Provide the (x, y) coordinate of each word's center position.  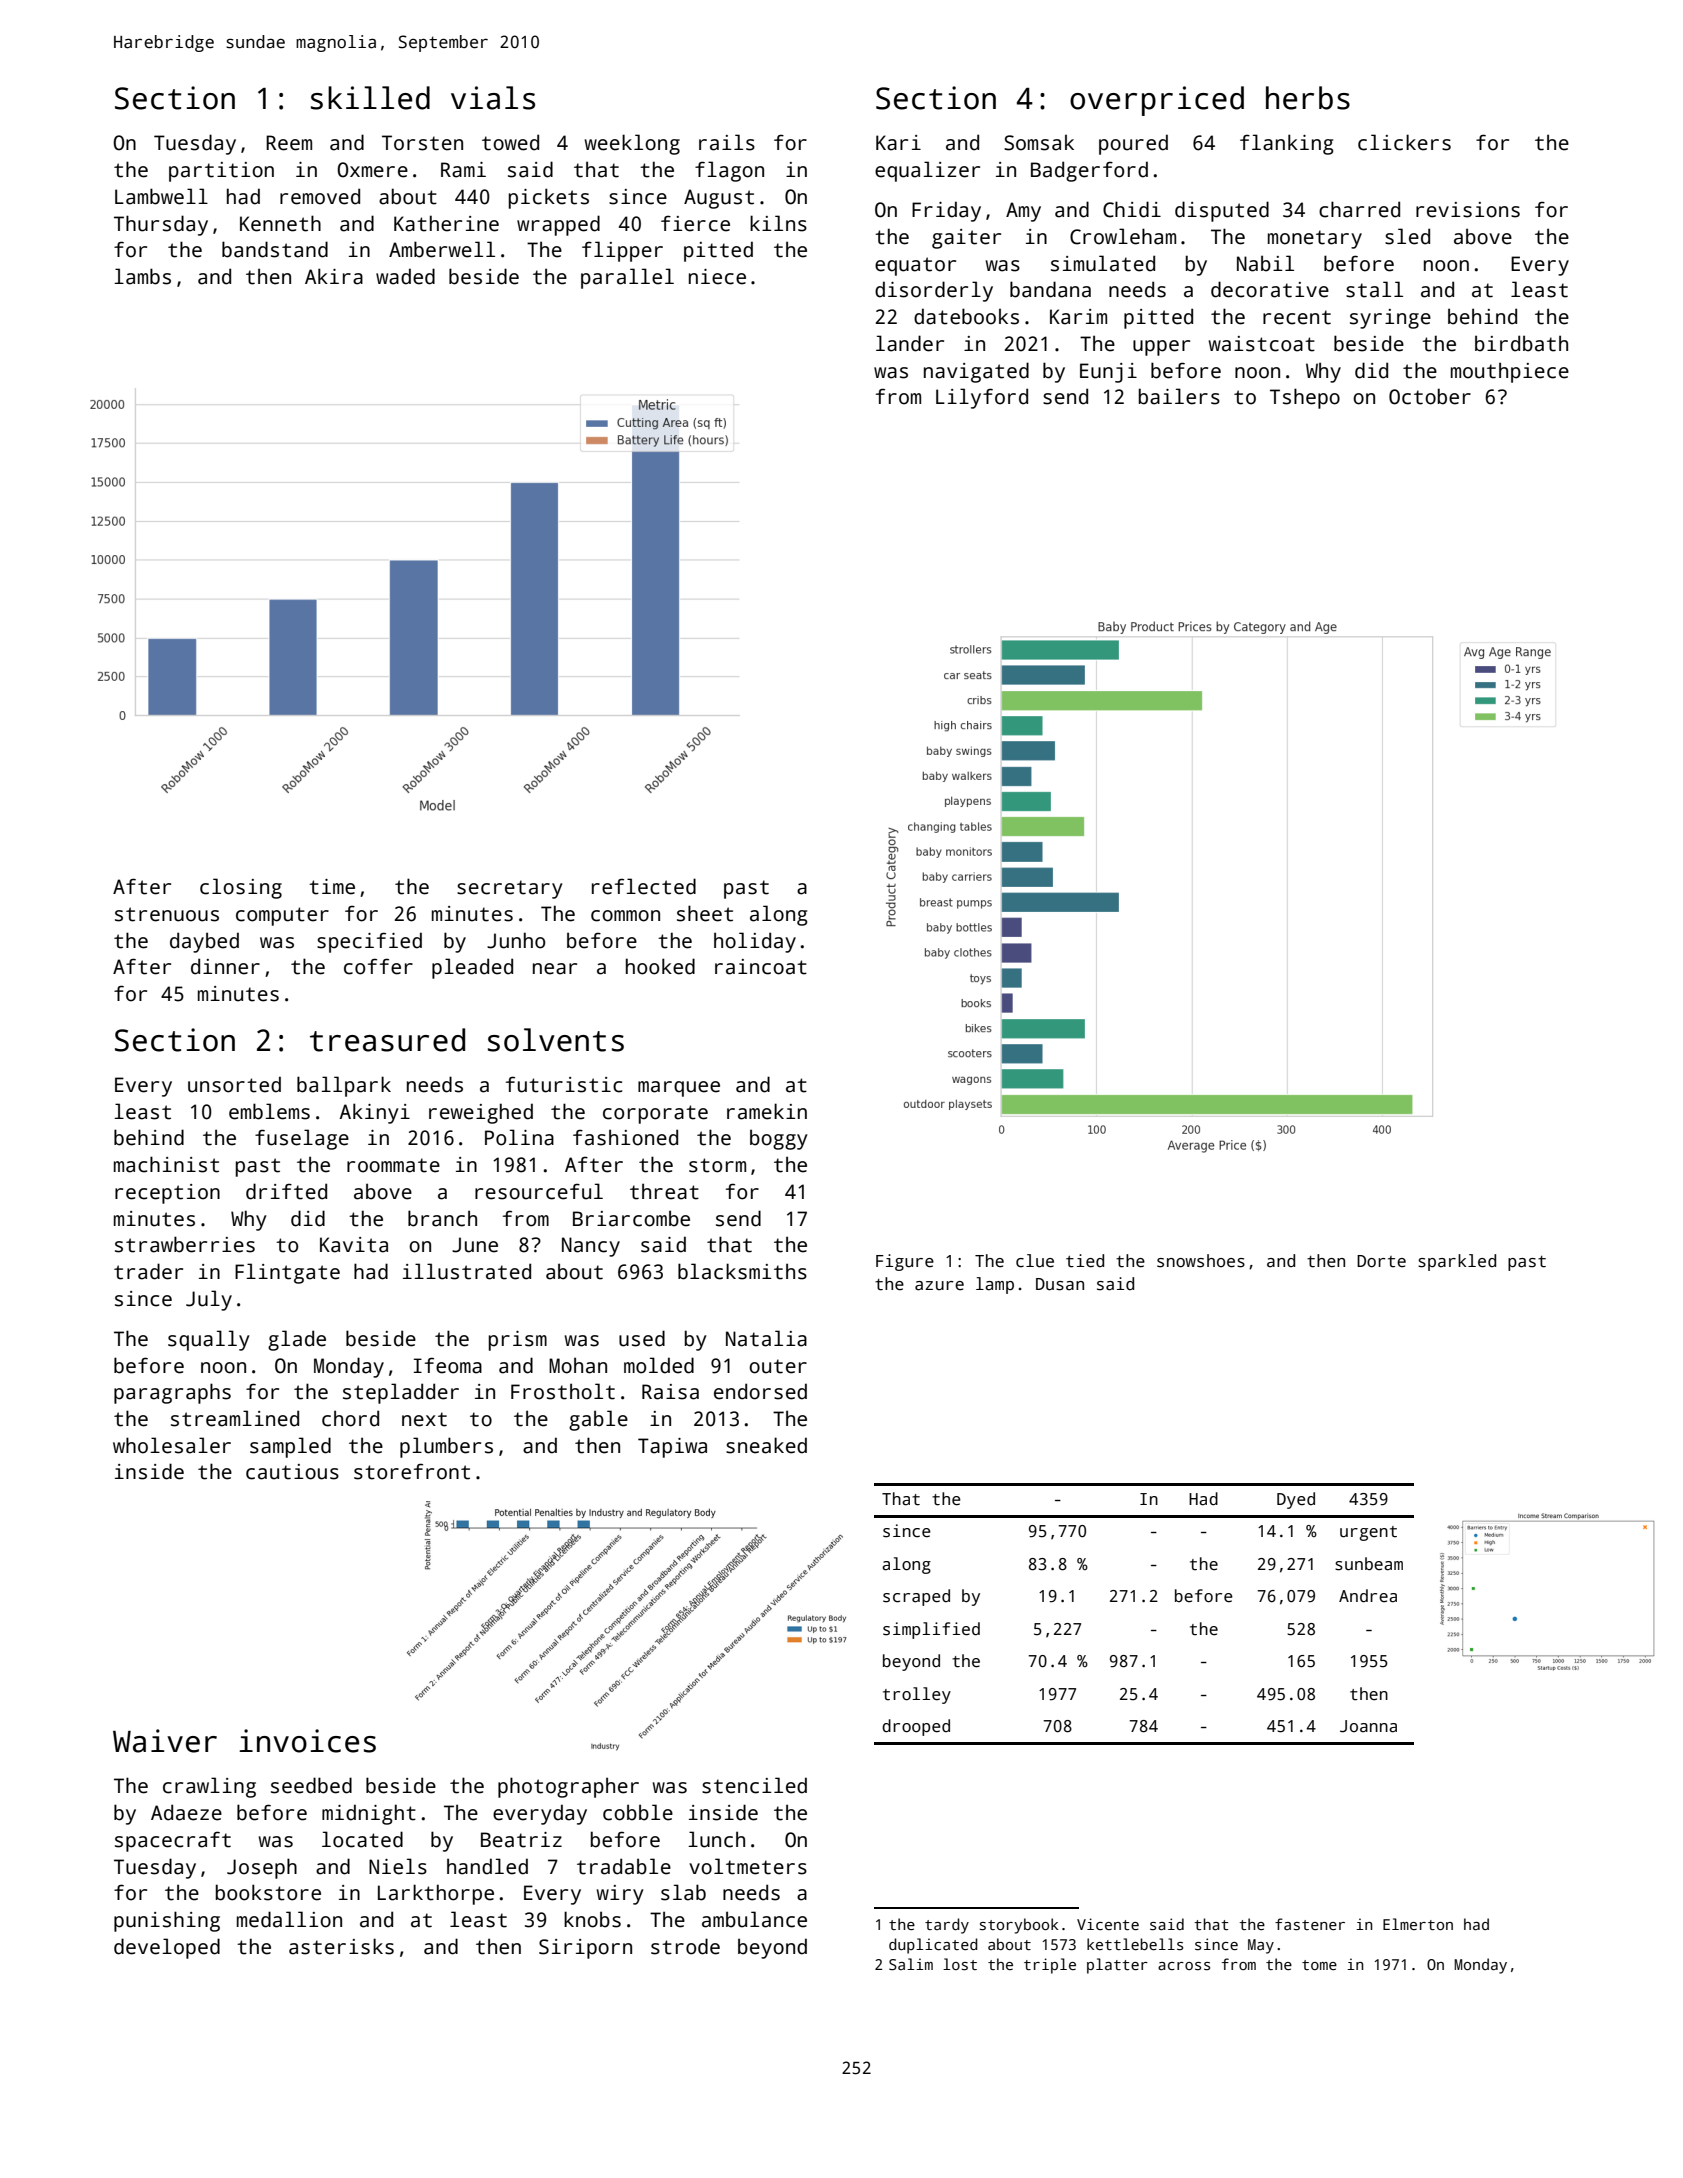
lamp (995, 1285)
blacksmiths (742, 1271)
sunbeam (1369, 1564)
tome (1319, 1965)
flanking (1286, 144)
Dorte (1381, 1261)
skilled (370, 98)
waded (405, 276)
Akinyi (374, 1113)
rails (727, 142)
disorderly (934, 291)
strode (685, 1946)
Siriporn (585, 1949)
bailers (1179, 396)
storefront (412, 1471)
